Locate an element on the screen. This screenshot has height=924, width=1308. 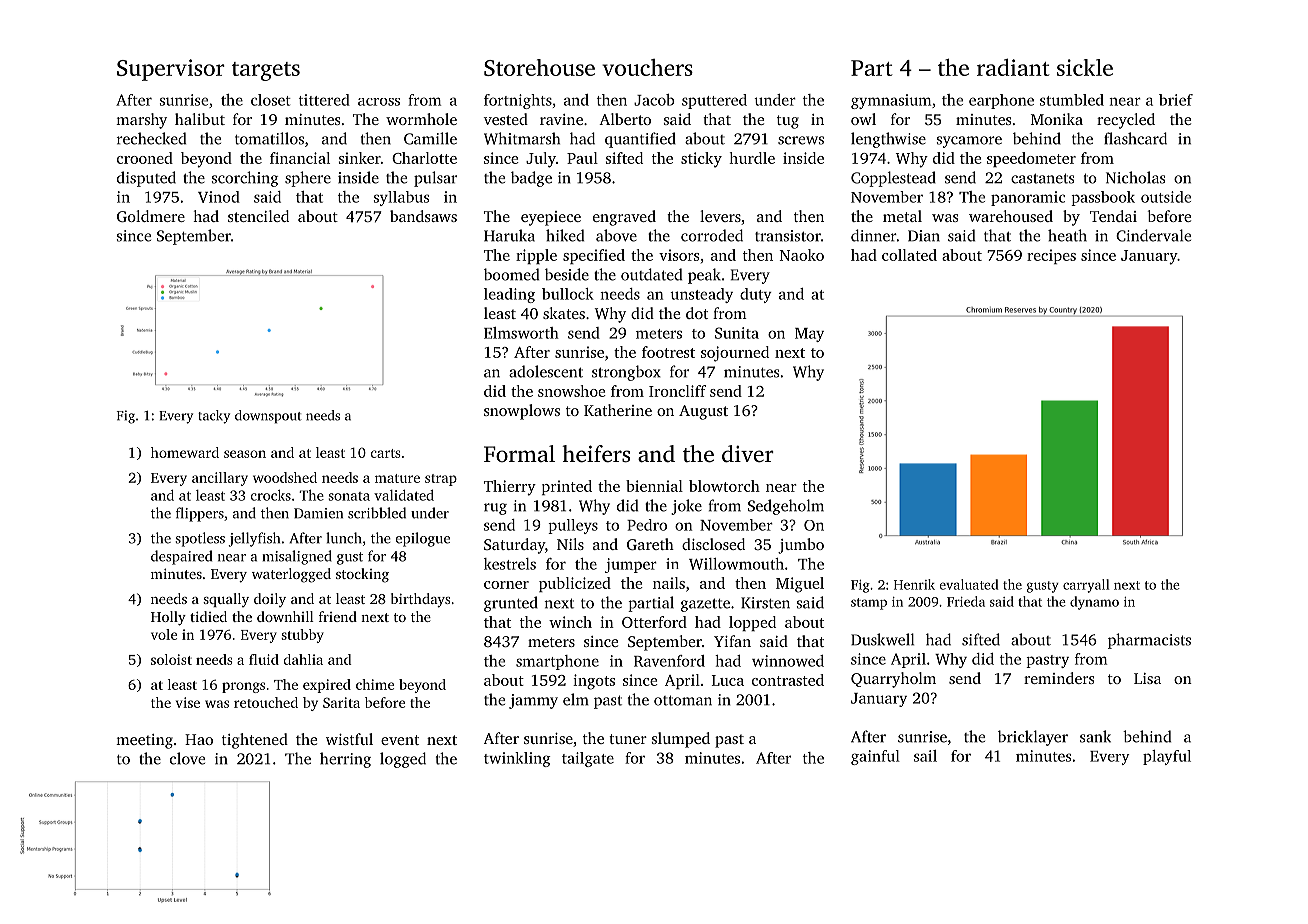
targets is located at coordinates (266, 71).
